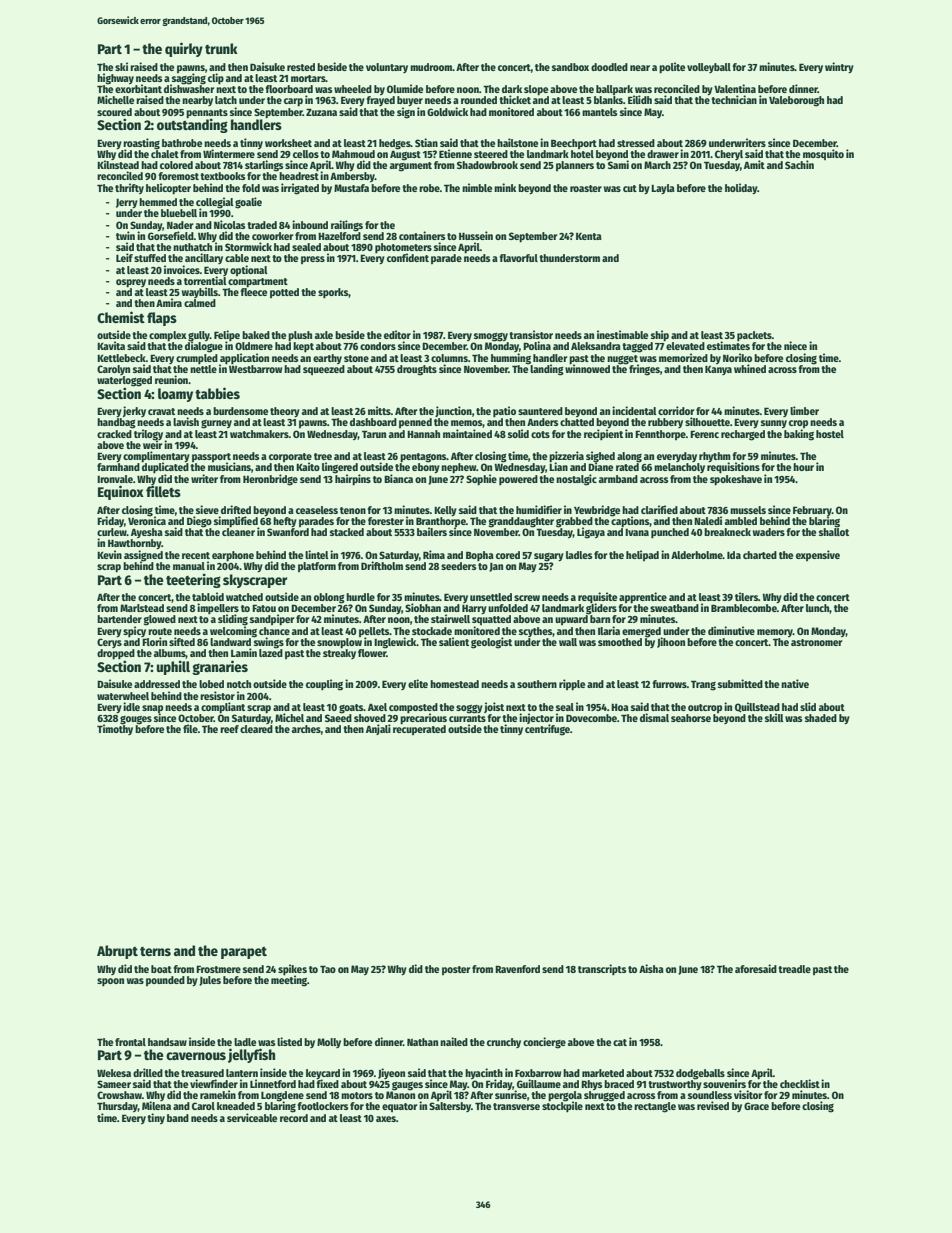 The width and height of the screenshot is (952, 1233). I want to click on injector, so click(536, 719).
